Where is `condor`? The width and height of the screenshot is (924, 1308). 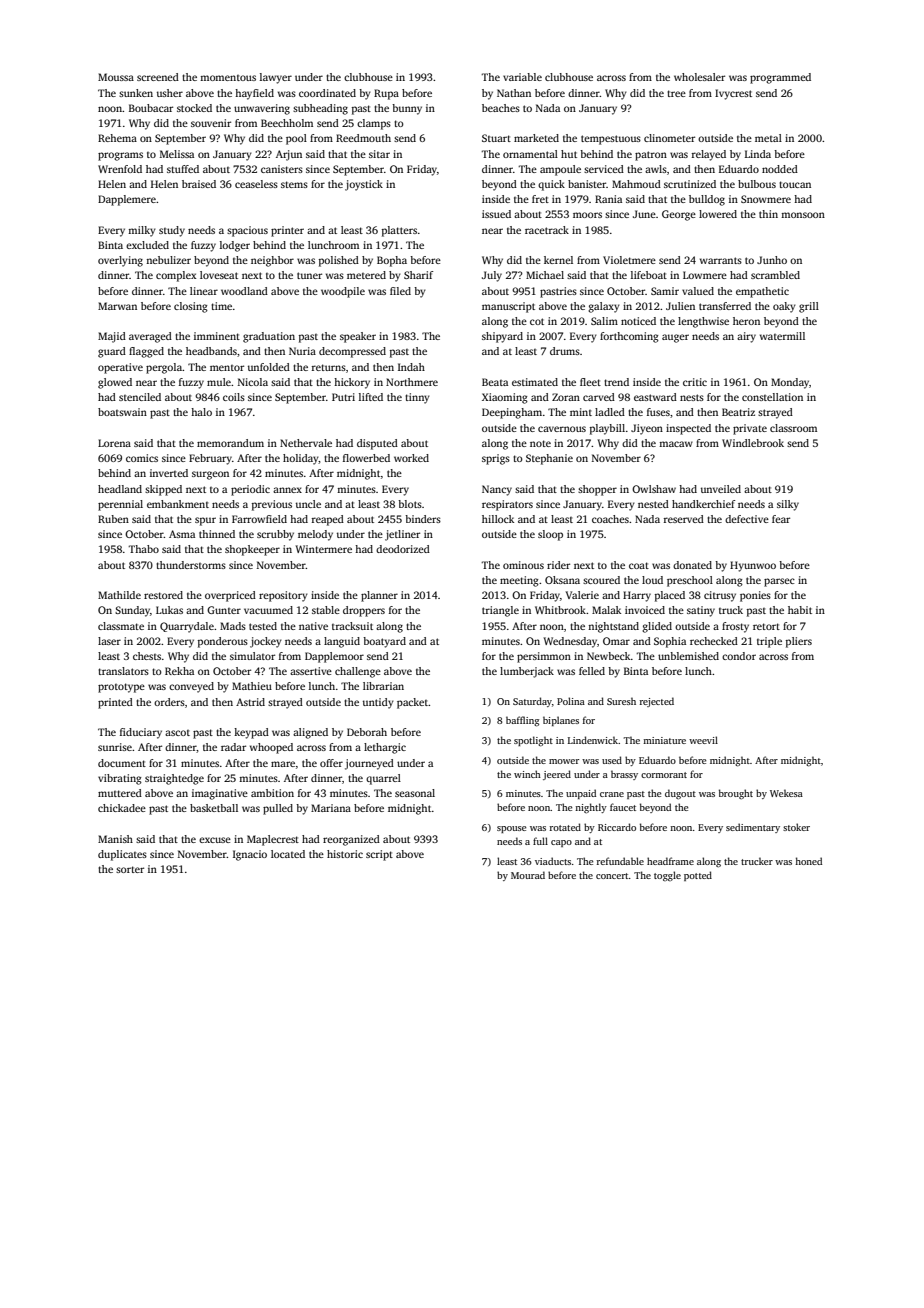 condor is located at coordinates (739, 656).
